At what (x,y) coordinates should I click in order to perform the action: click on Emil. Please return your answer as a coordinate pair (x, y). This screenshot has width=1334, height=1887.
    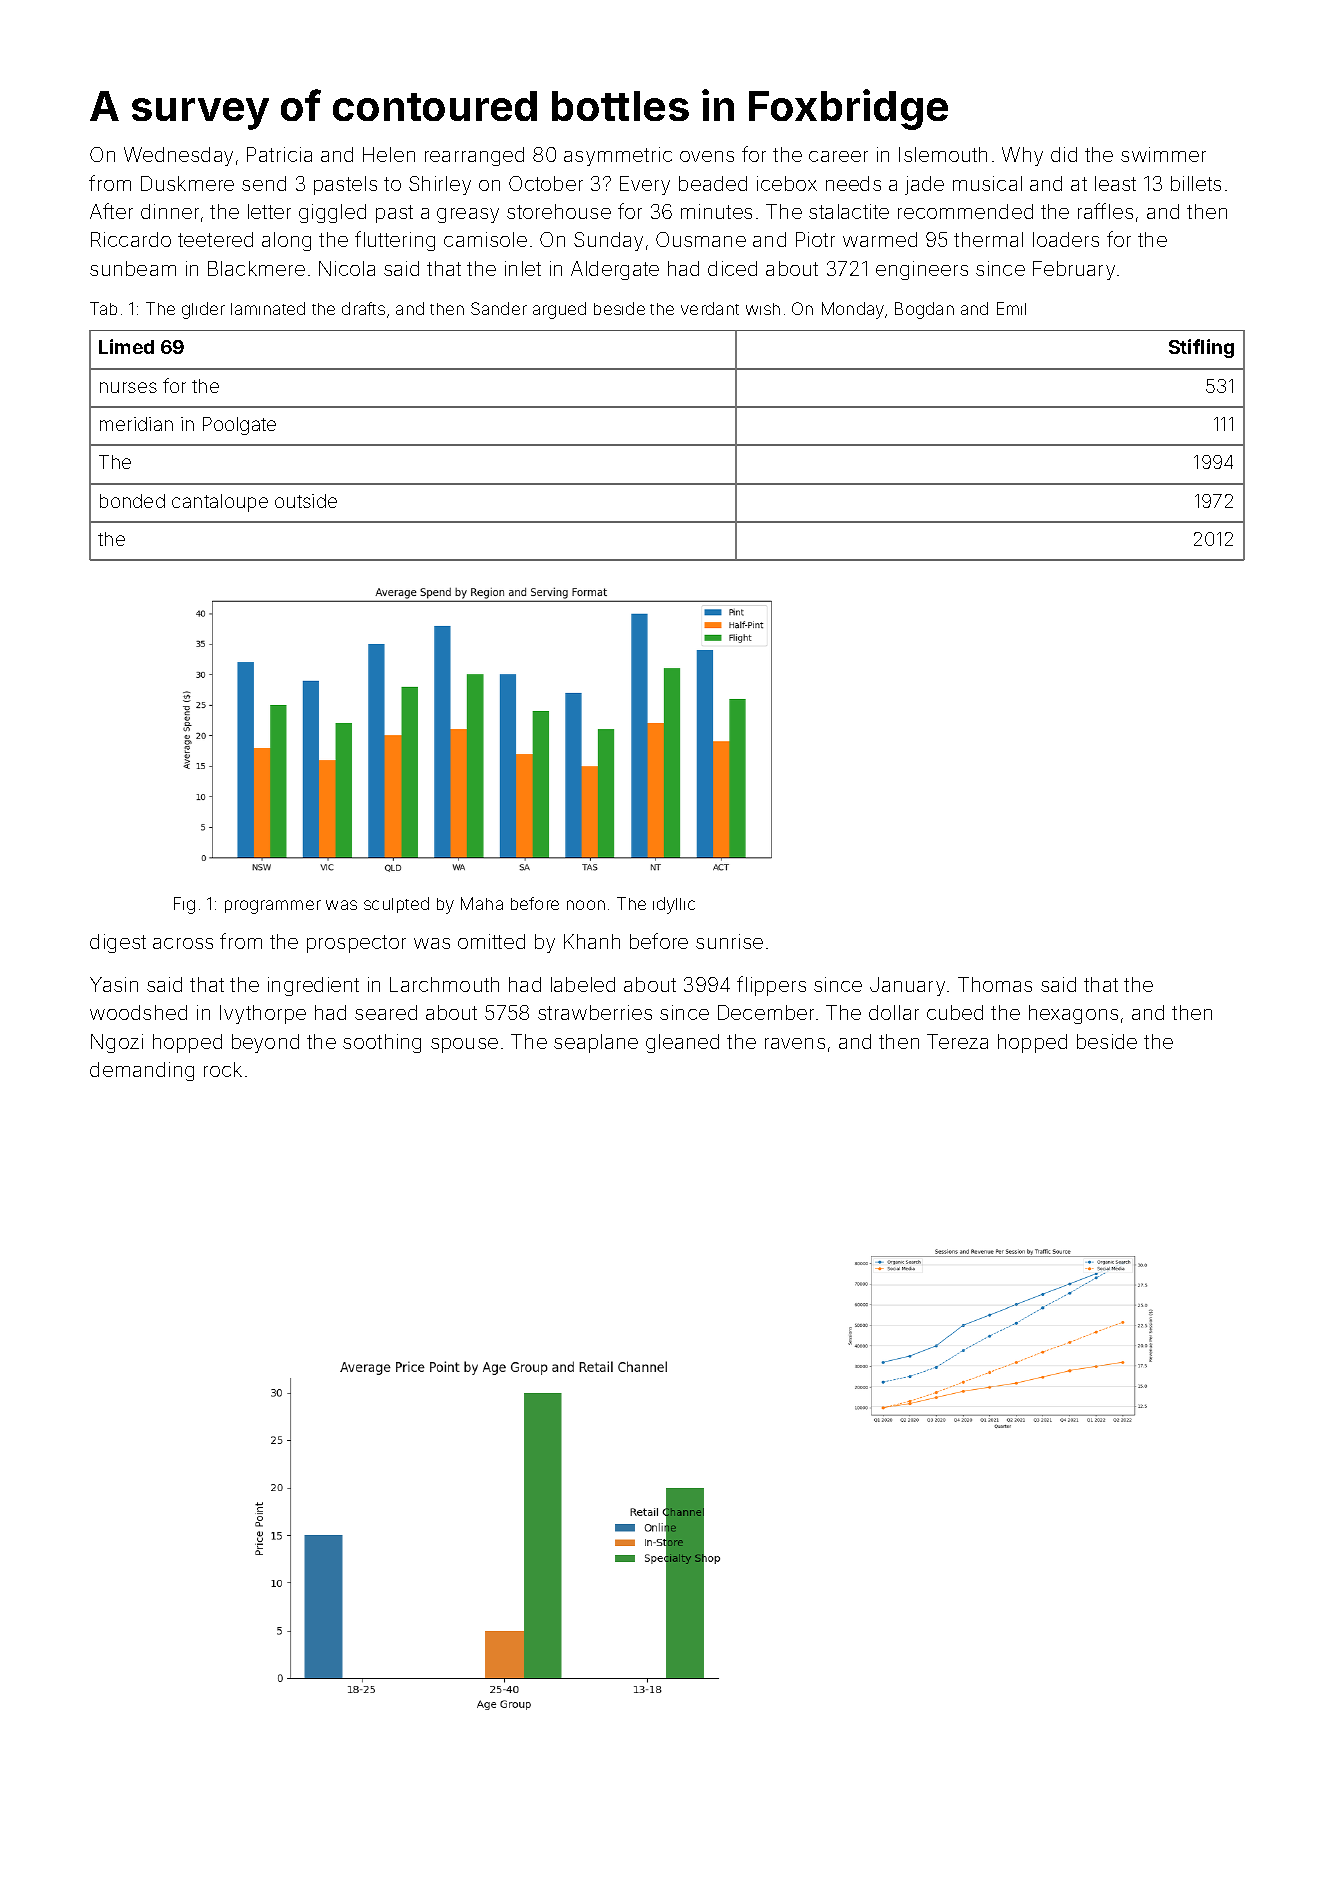
    Looking at the image, I should click on (1011, 308).
